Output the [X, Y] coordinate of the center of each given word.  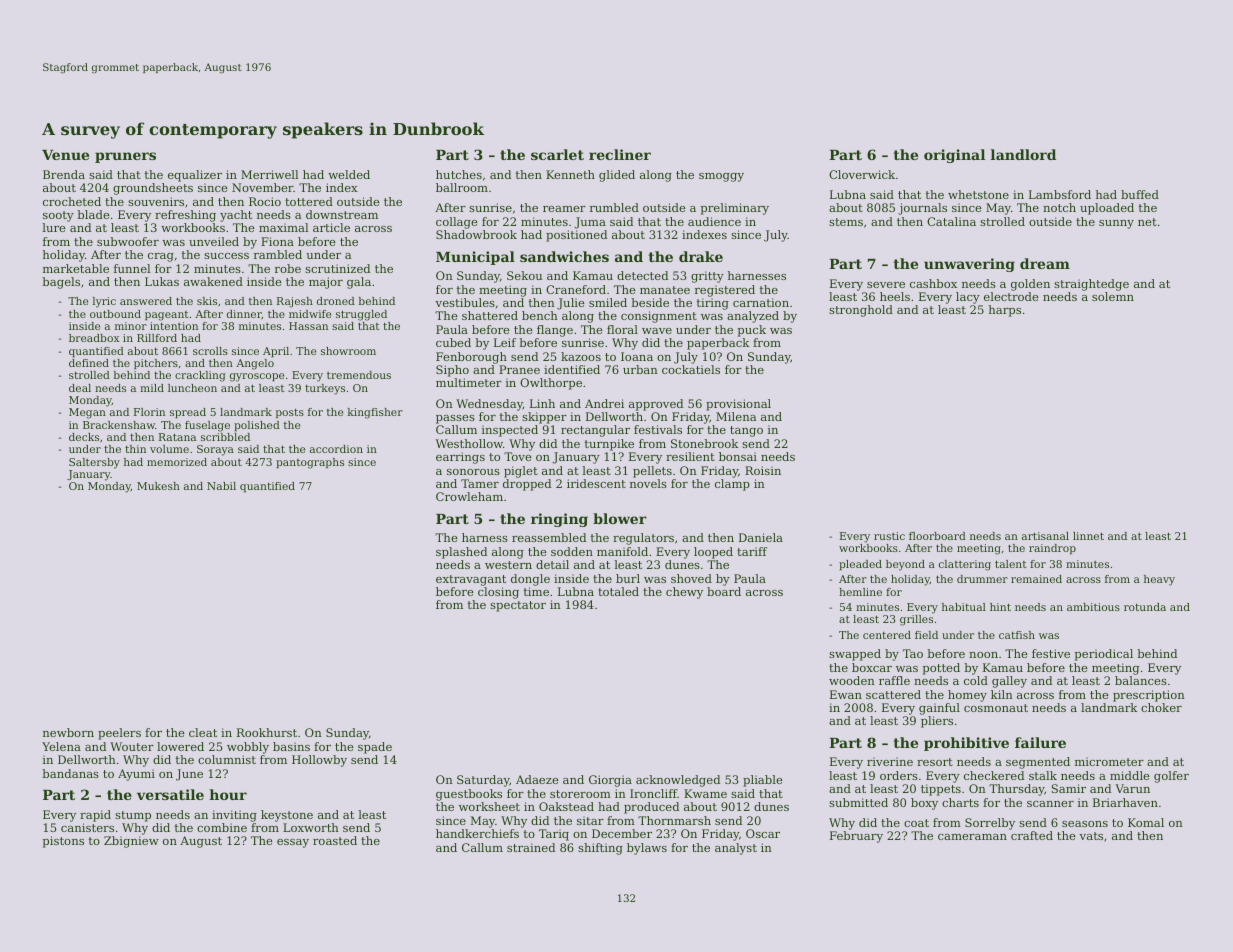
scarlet [557, 154]
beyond [905, 565]
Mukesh [158, 486]
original [954, 156]
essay [293, 843]
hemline [860, 592]
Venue [65, 155]
